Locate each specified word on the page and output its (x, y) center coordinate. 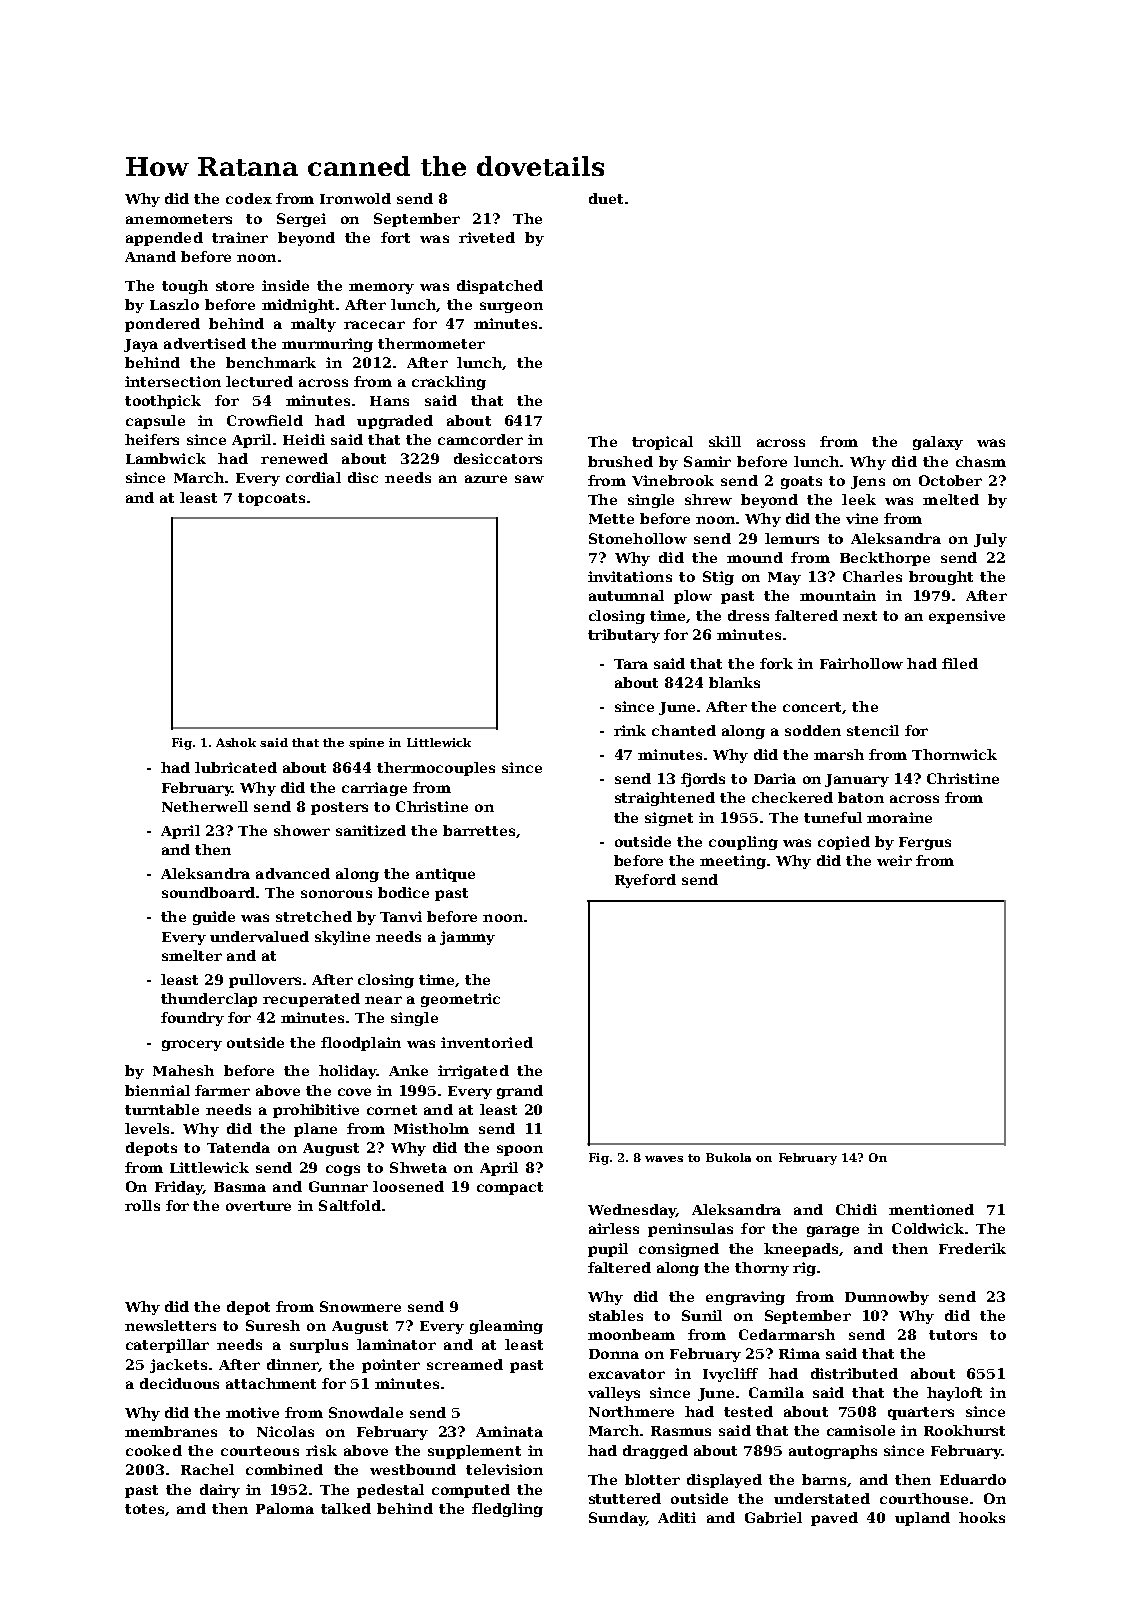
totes (144, 1509)
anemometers (179, 219)
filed (960, 663)
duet (606, 198)
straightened (665, 799)
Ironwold (355, 198)
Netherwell (205, 806)
